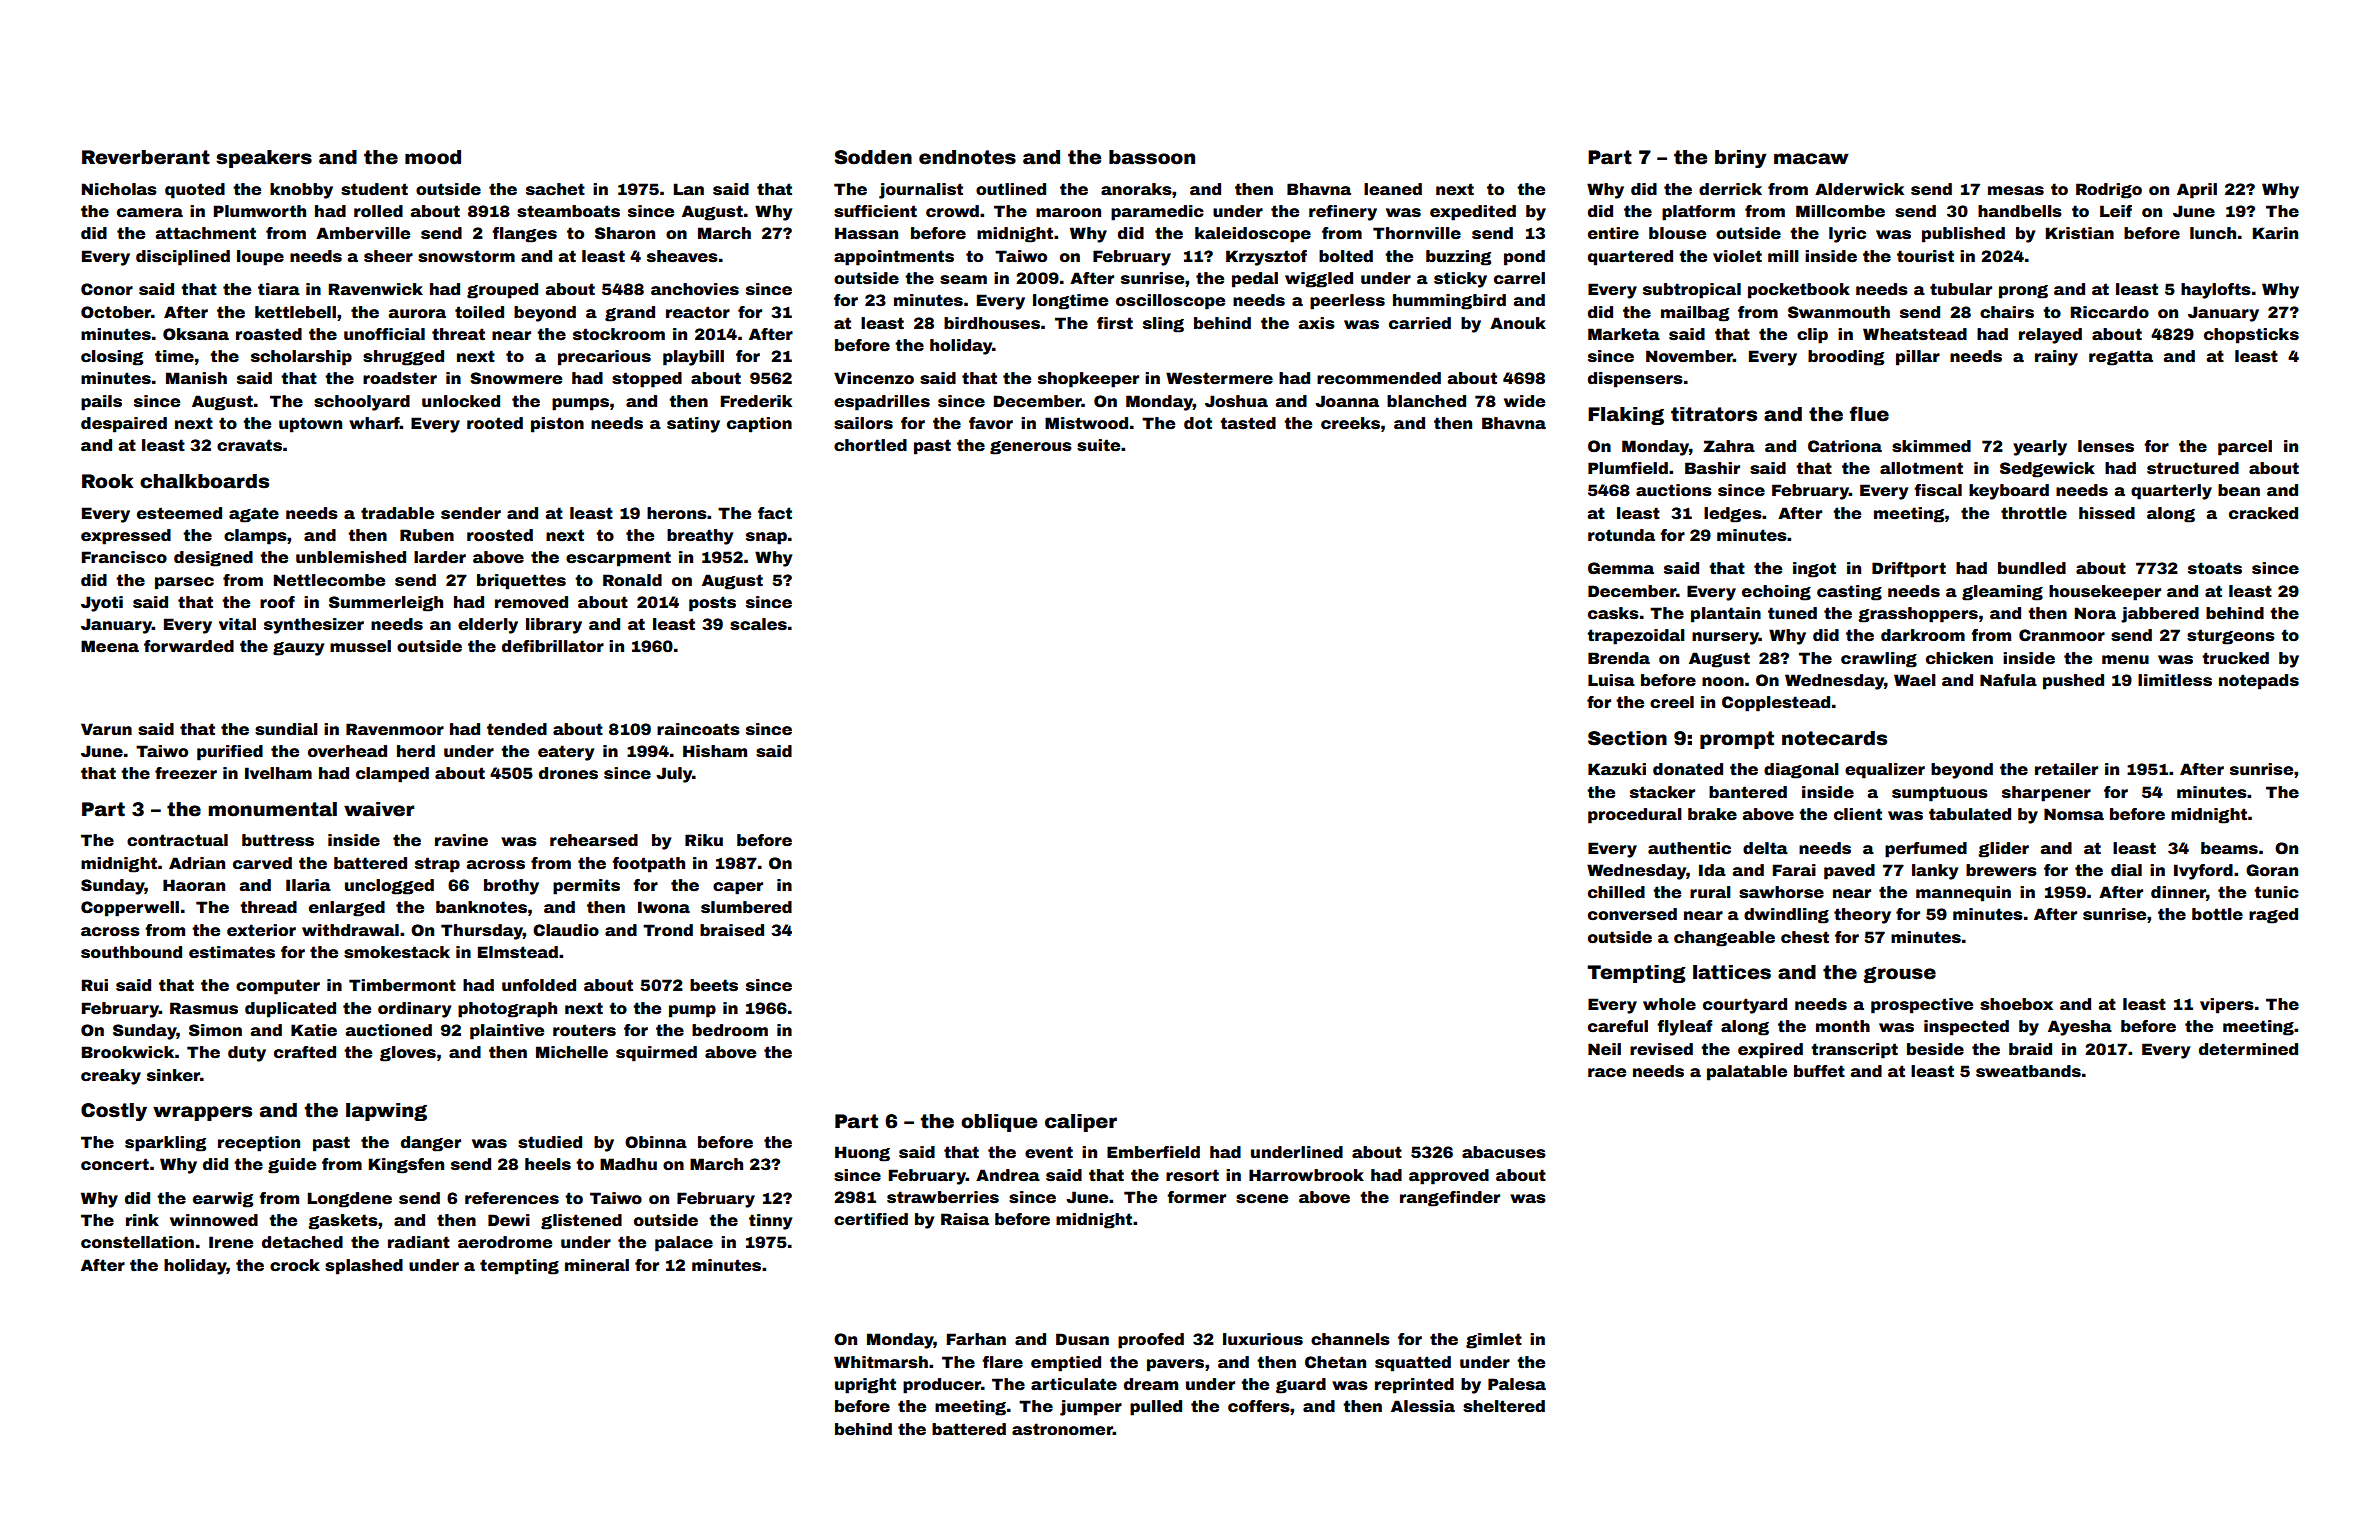  I want to click on expedited, so click(1473, 213).
